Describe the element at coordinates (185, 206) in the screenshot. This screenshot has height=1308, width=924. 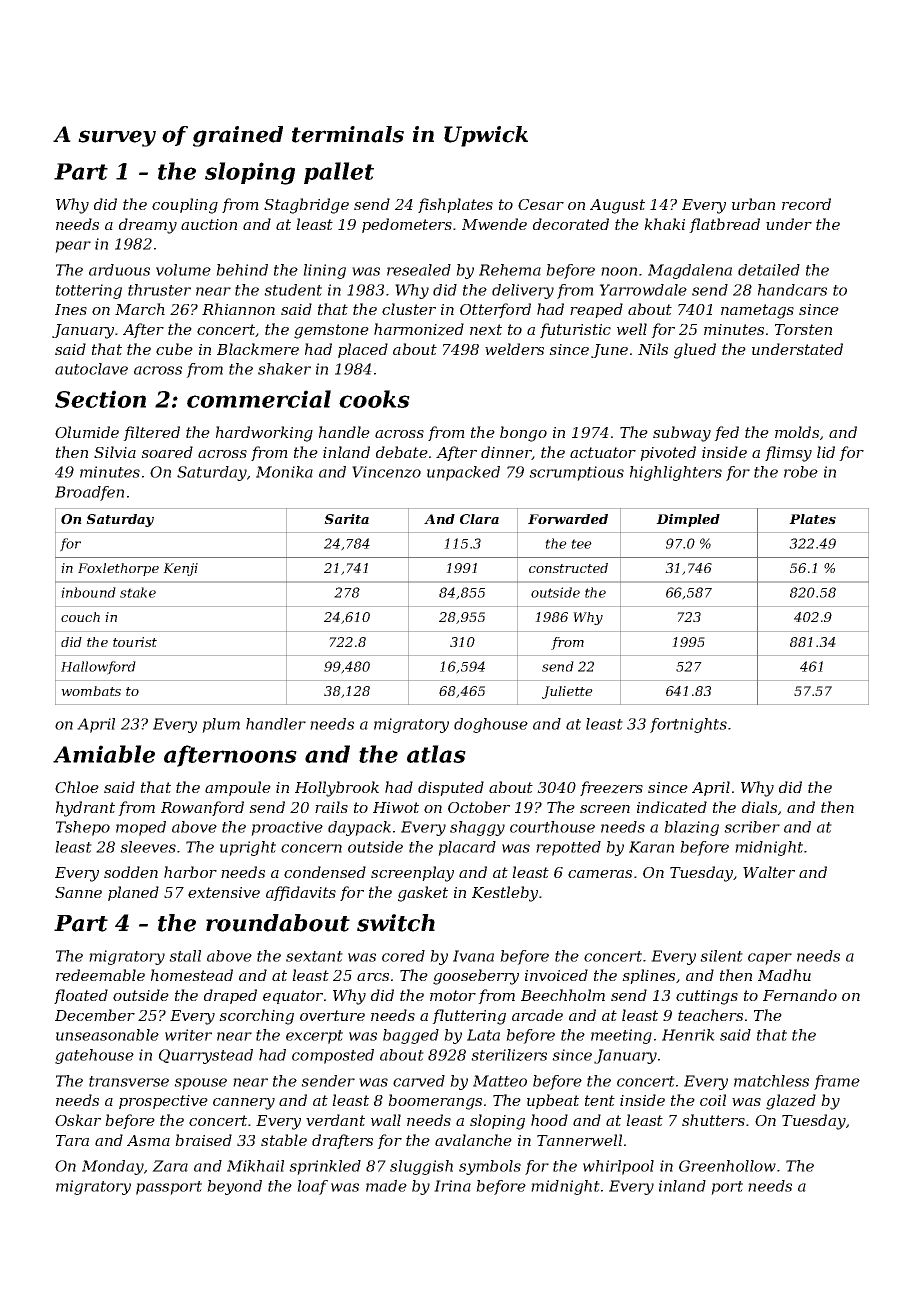
I see `coupling` at that location.
